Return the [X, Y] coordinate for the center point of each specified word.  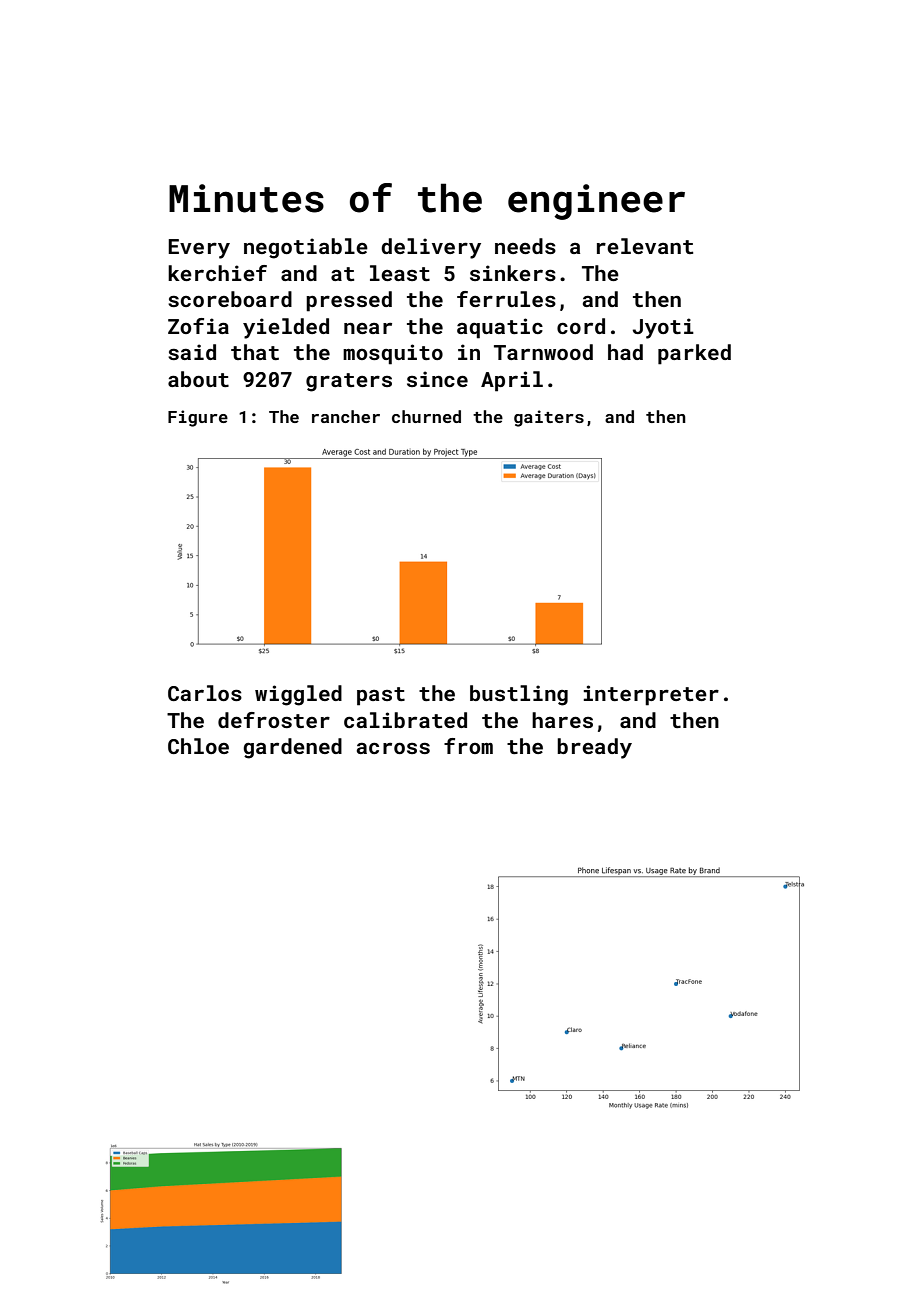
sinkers [513, 273]
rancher [346, 416]
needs [525, 246]
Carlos [205, 693]
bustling [519, 695]
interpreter [651, 695]
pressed [349, 301]
